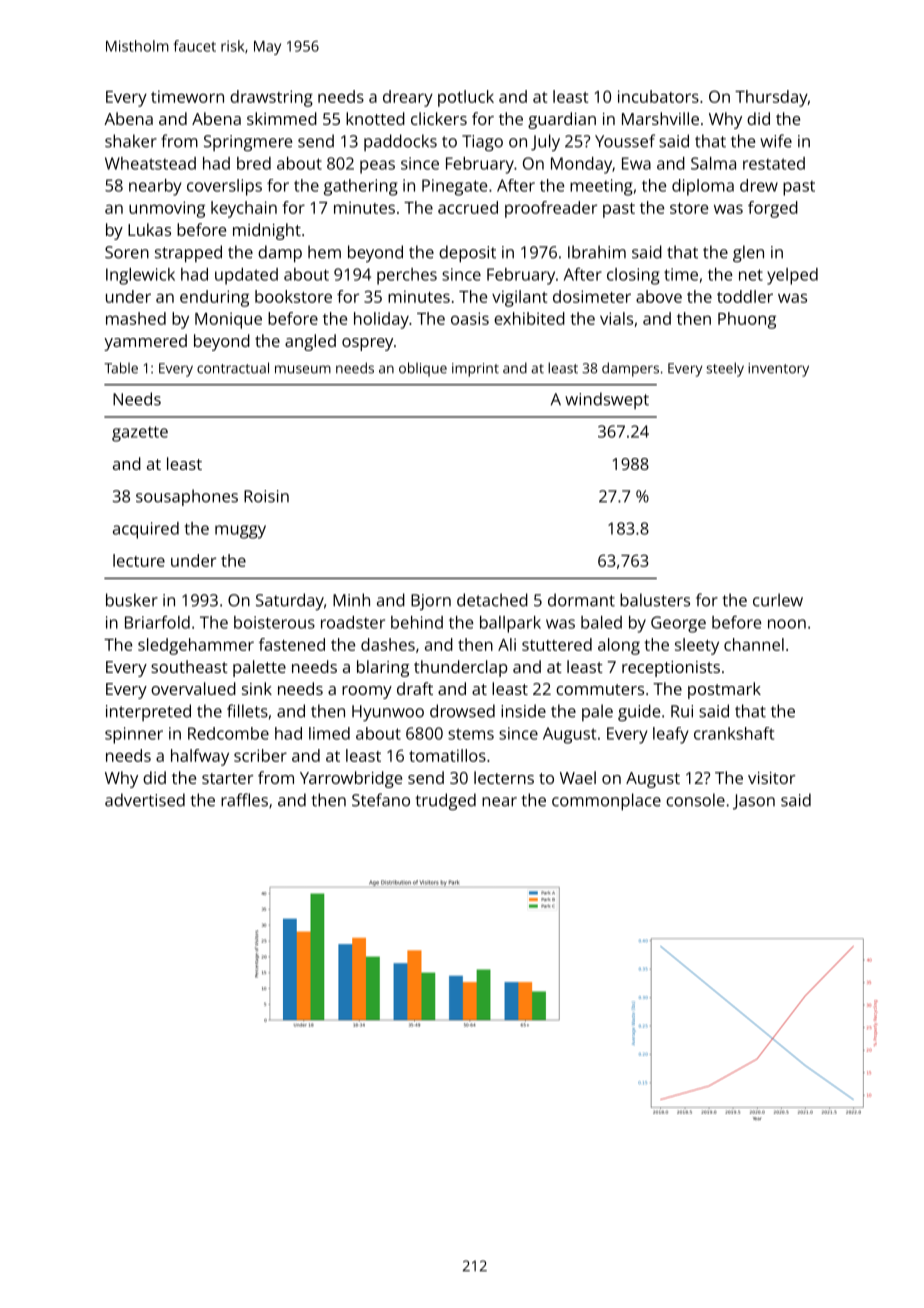 This screenshot has height=1308, width=924. I want to click on raffles, so click(244, 800).
